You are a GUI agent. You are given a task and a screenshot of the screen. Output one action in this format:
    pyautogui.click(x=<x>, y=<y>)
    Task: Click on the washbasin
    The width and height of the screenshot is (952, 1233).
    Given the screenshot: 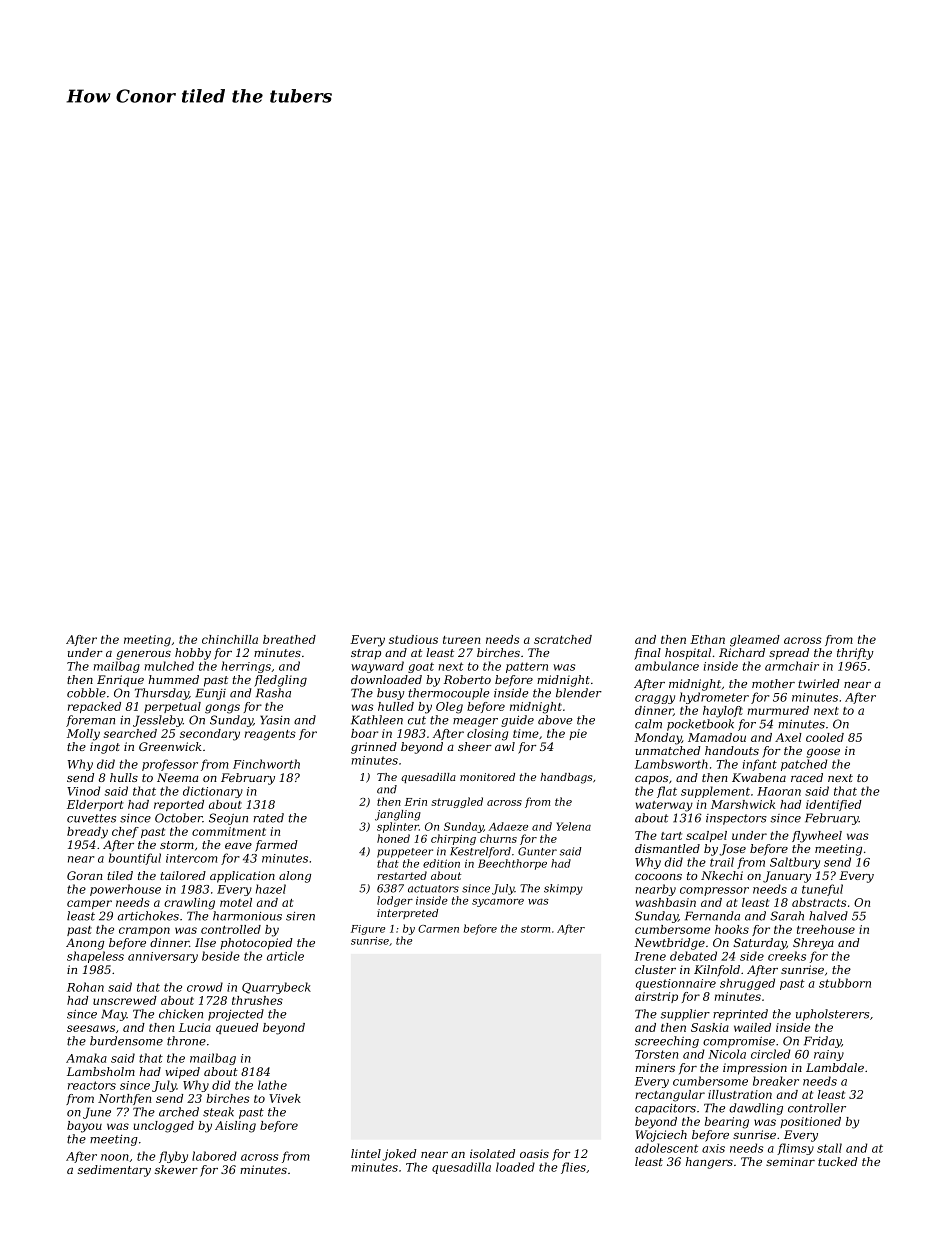 What is the action you would take?
    pyautogui.click(x=666, y=902)
